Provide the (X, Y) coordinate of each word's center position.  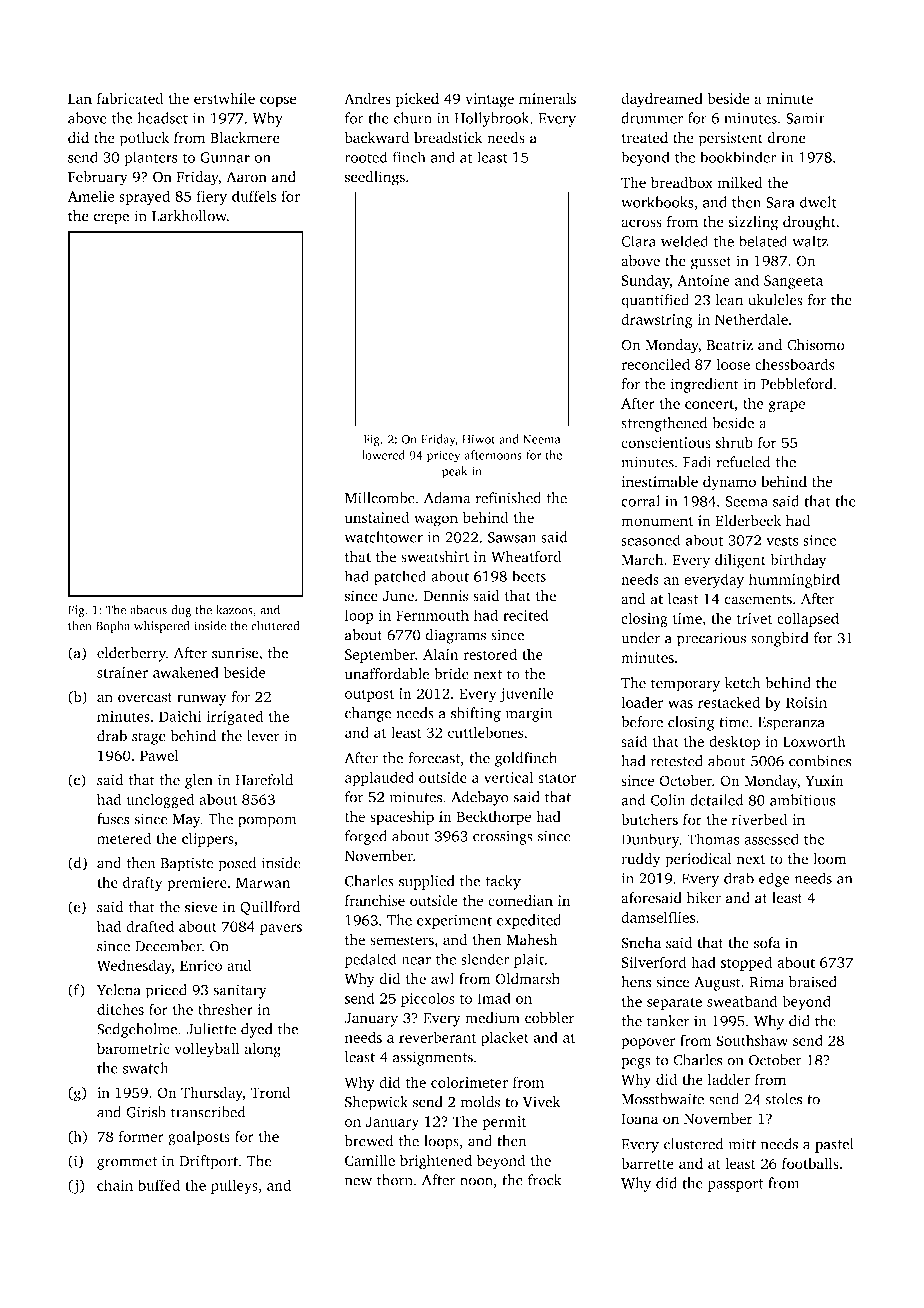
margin (529, 714)
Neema (542, 439)
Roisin (806, 702)
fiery (212, 197)
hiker (704, 898)
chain (115, 1185)
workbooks (657, 202)
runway (202, 700)
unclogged (160, 801)
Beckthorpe (494, 818)
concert (709, 404)
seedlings (375, 178)
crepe (111, 219)
